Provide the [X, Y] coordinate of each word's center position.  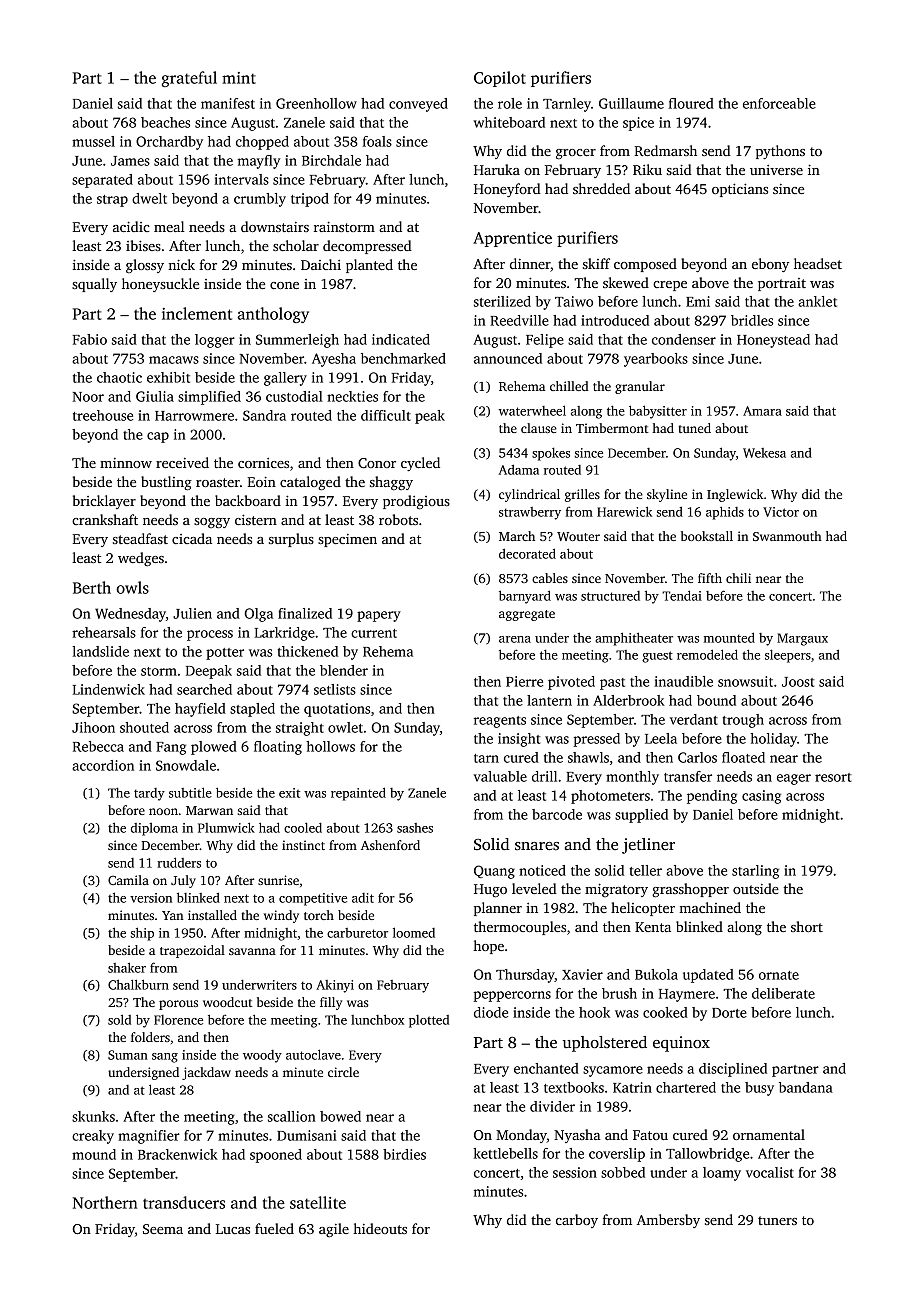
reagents [500, 722]
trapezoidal [192, 951]
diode [491, 1012]
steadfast [140, 538]
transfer [688, 776]
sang [165, 1058]
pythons [780, 152]
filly [331, 1003]
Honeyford [507, 190]
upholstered [605, 1044]
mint [239, 78]
